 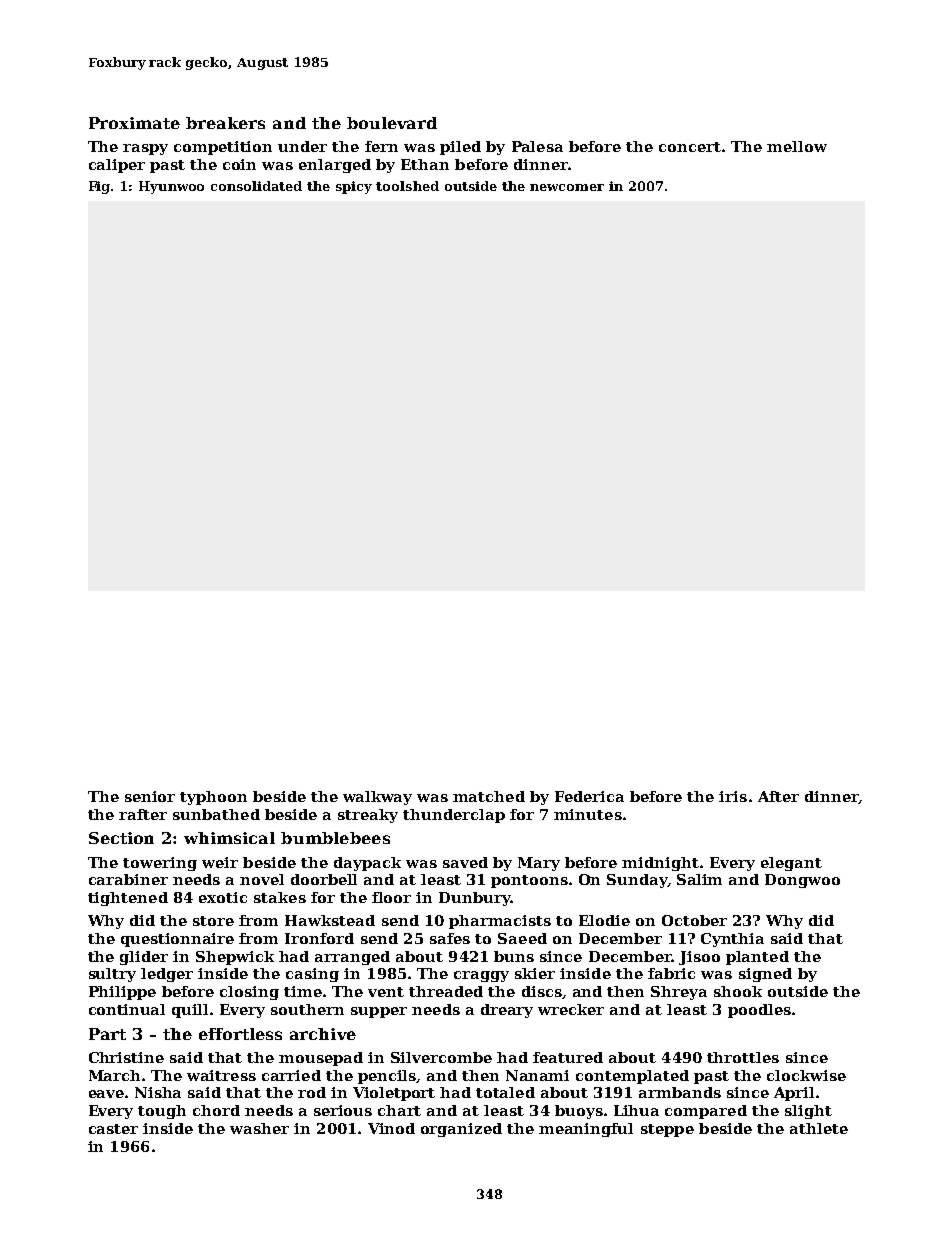 I want to click on typhoon, so click(x=213, y=798).
